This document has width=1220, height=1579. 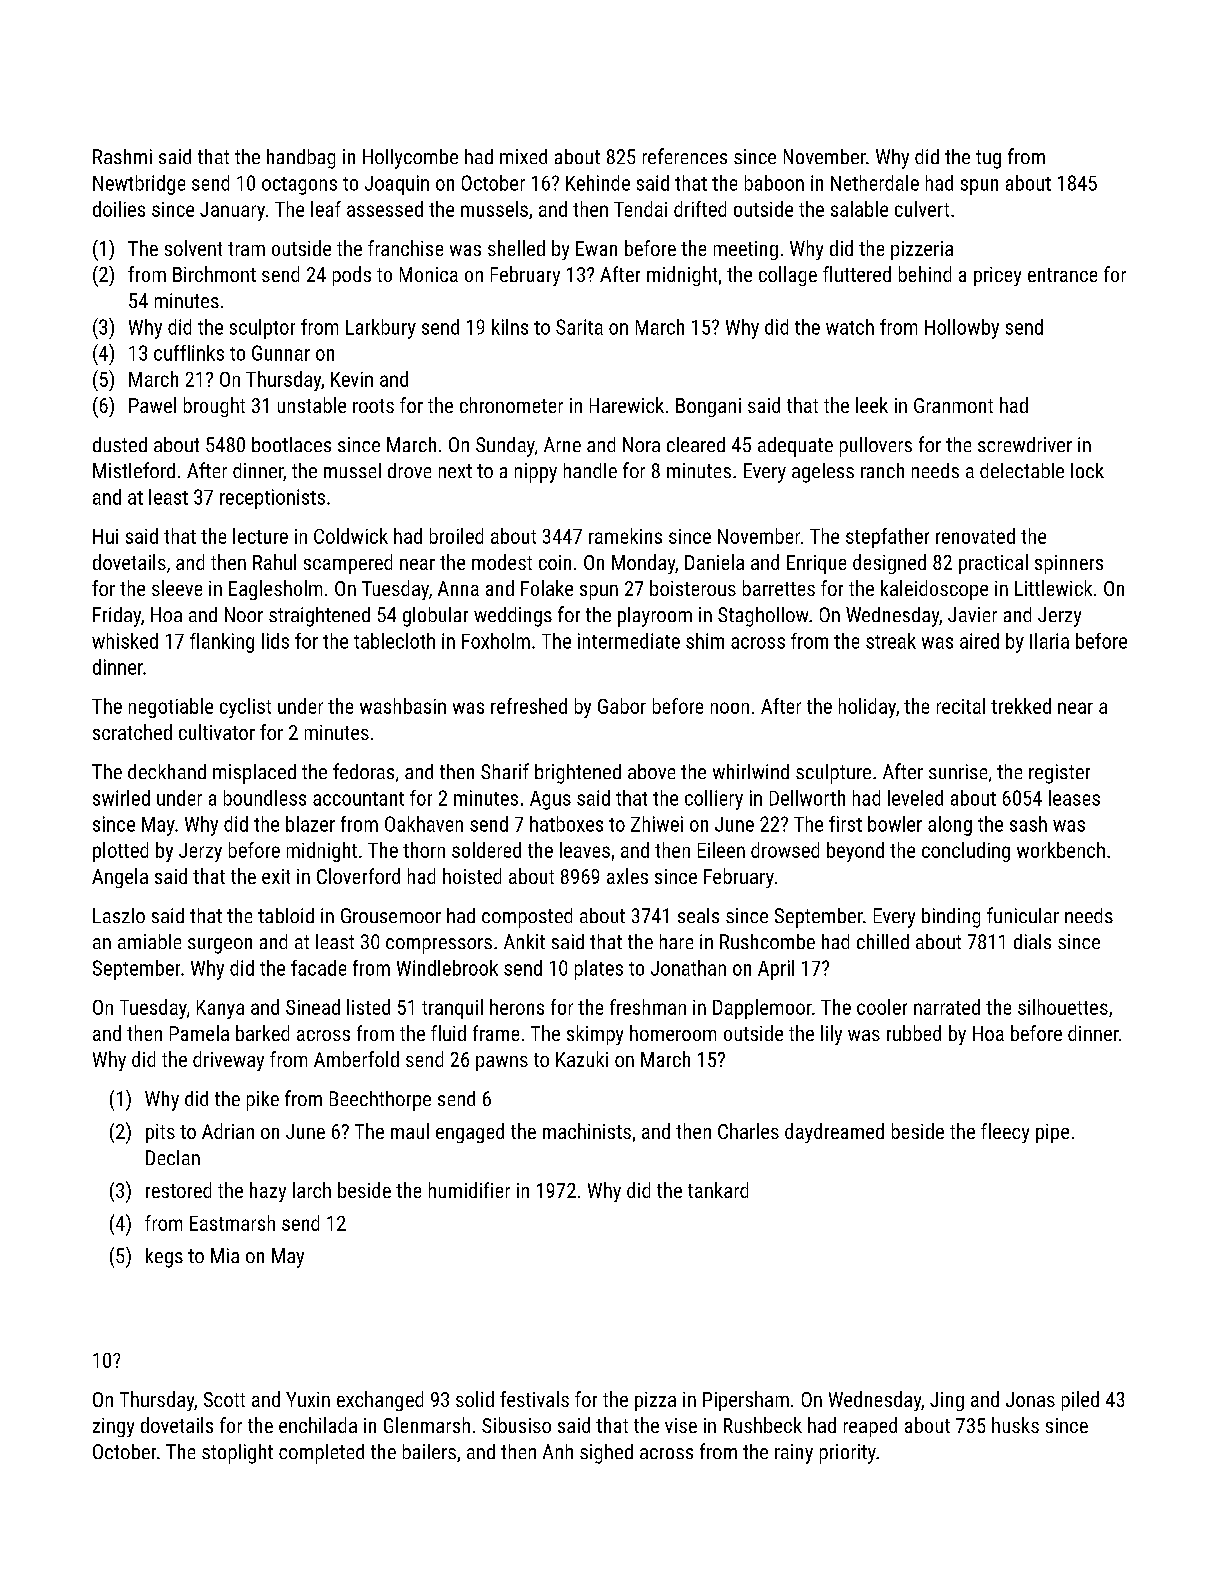 What do you see at coordinates (516, 248) in the document?
I see `shelled` at bounding box center [516, 248].
